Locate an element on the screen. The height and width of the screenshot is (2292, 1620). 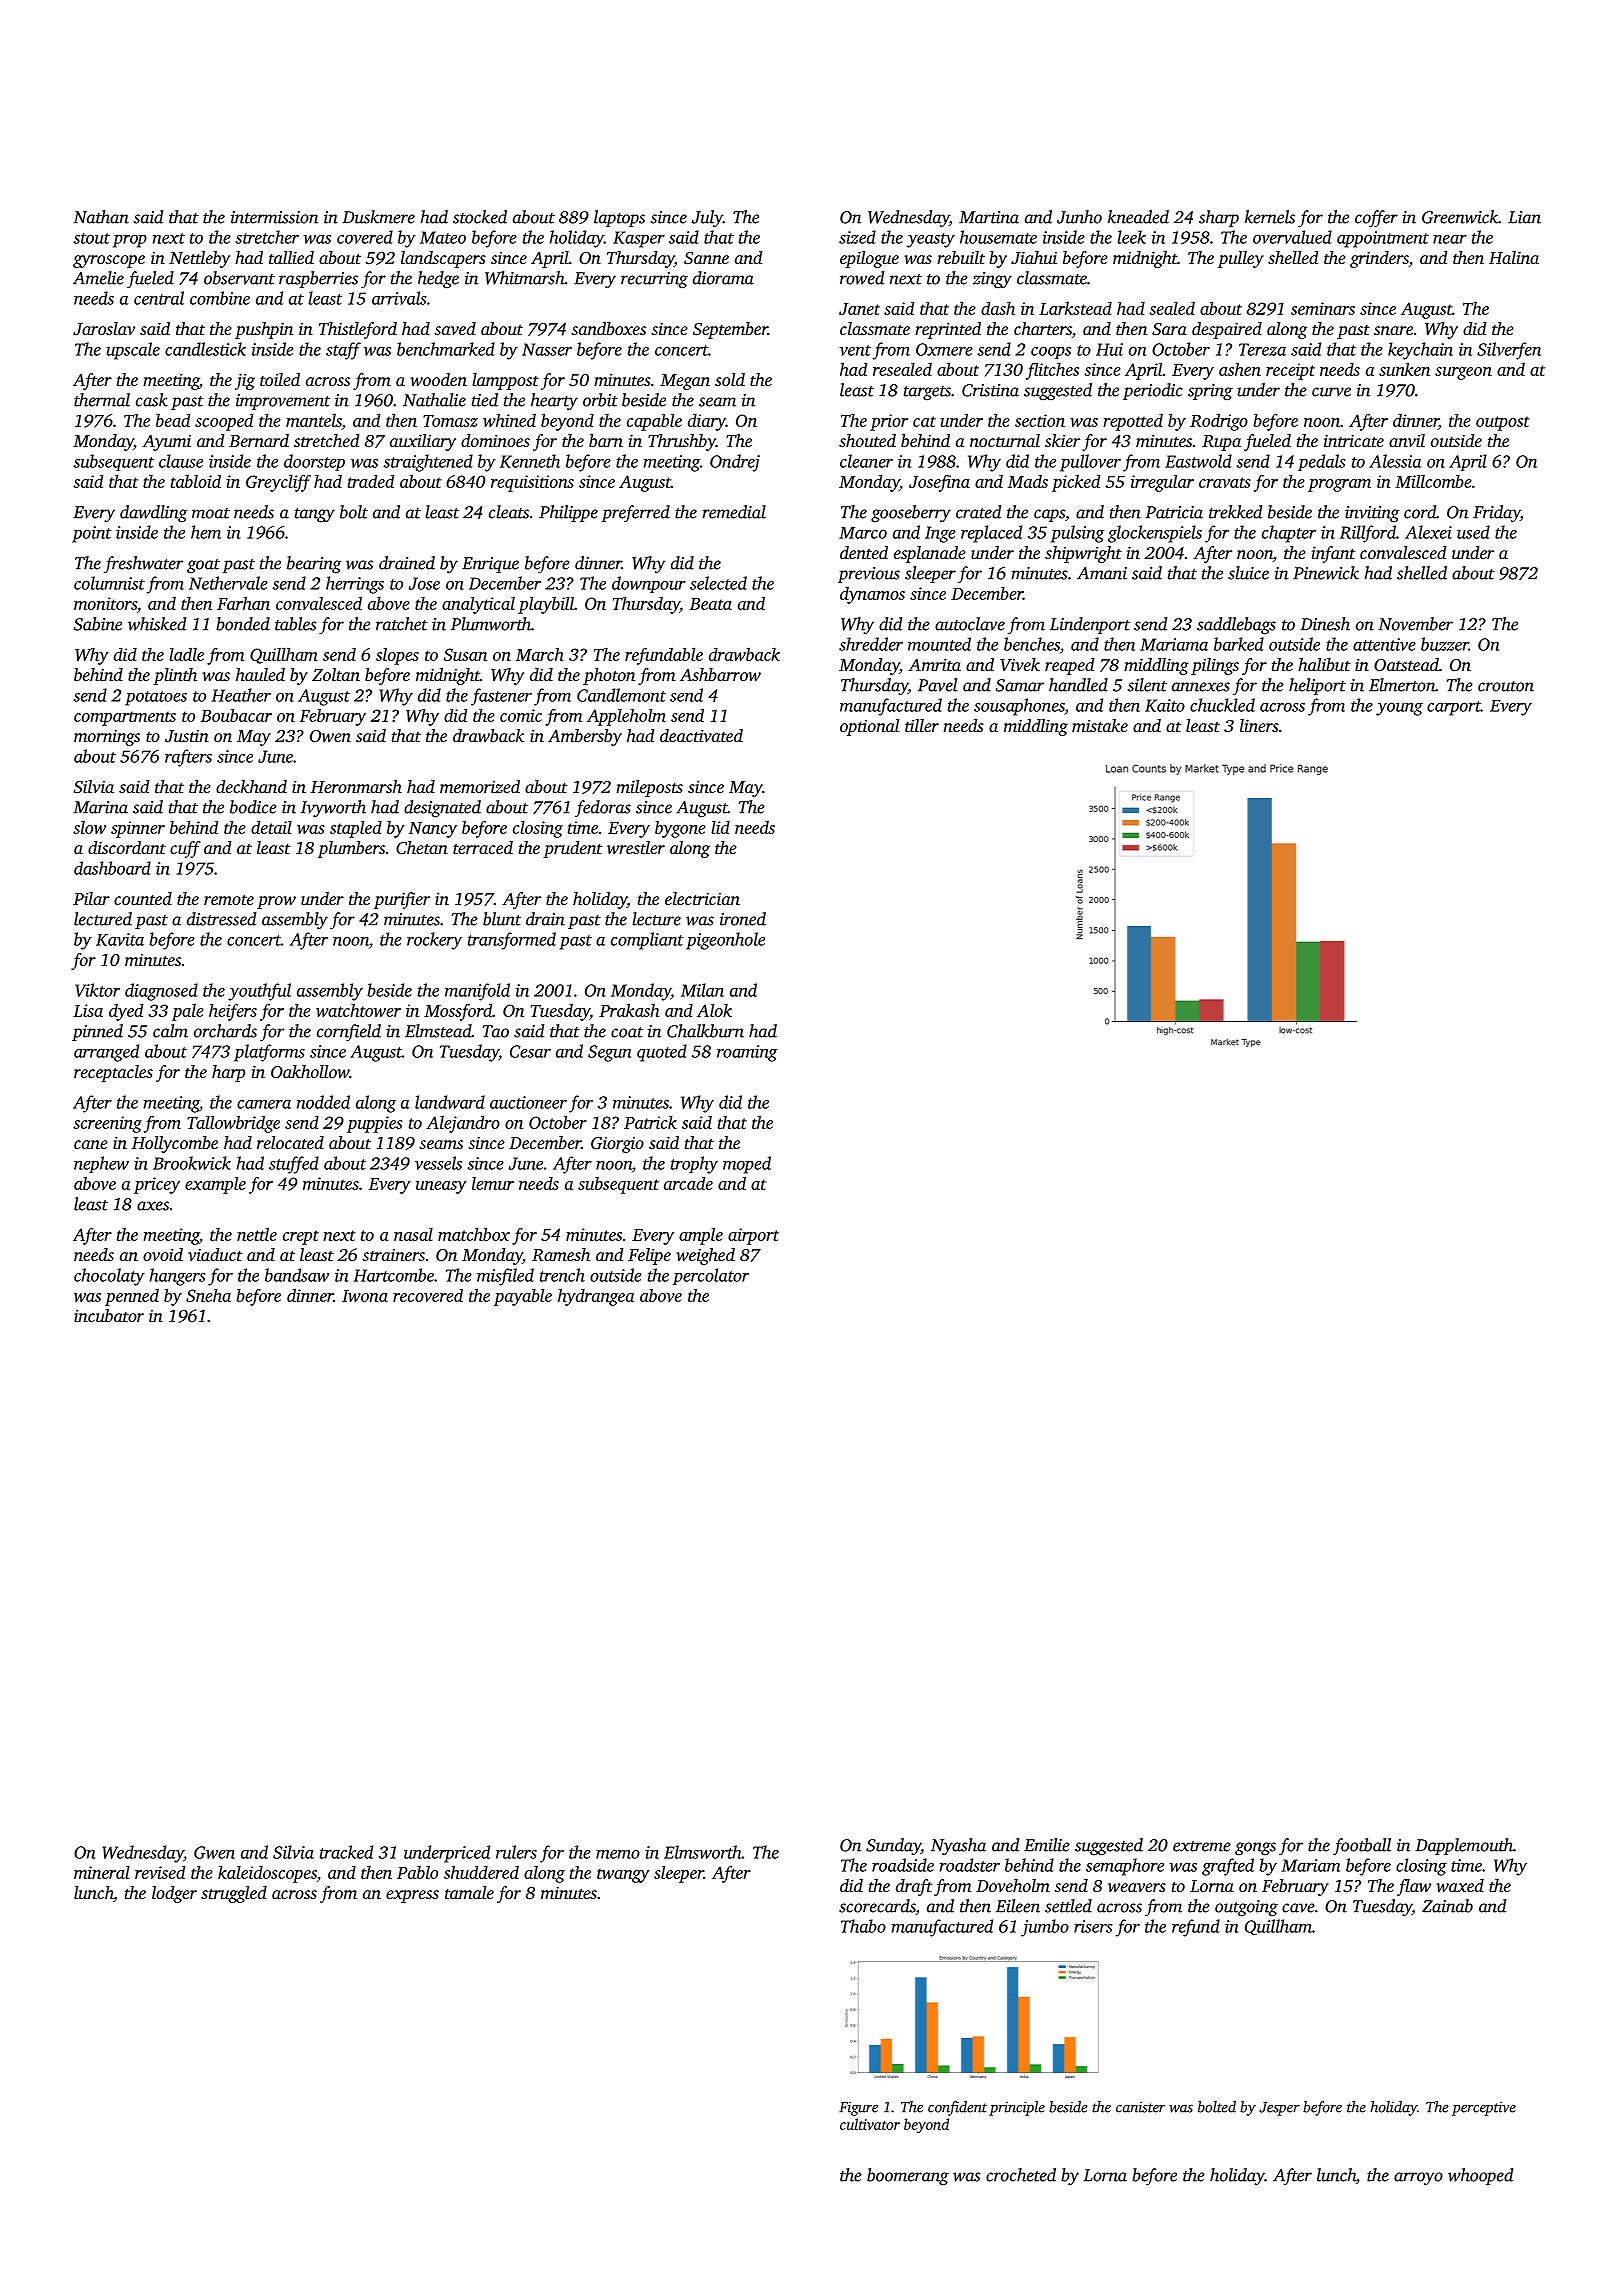
football is located at coordinates (1362, 1846).
